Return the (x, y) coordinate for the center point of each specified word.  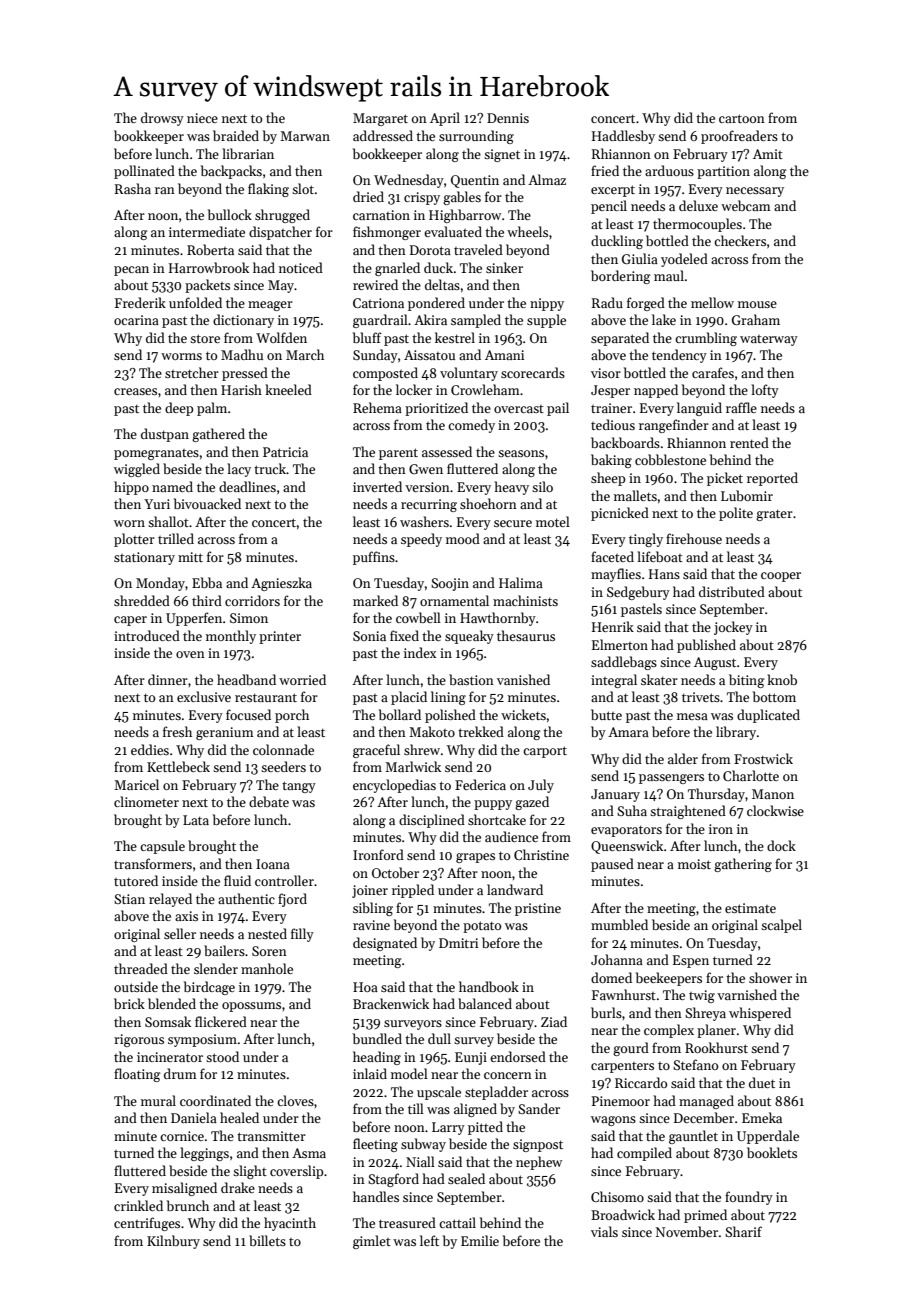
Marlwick (413, 766)
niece (202, 118)
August (715, 663)
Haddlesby (623, 137)
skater (659, 679)
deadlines (247, 486)
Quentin (475, 181)
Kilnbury (173, 1242)
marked (375, 600)
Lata (196, 820)
